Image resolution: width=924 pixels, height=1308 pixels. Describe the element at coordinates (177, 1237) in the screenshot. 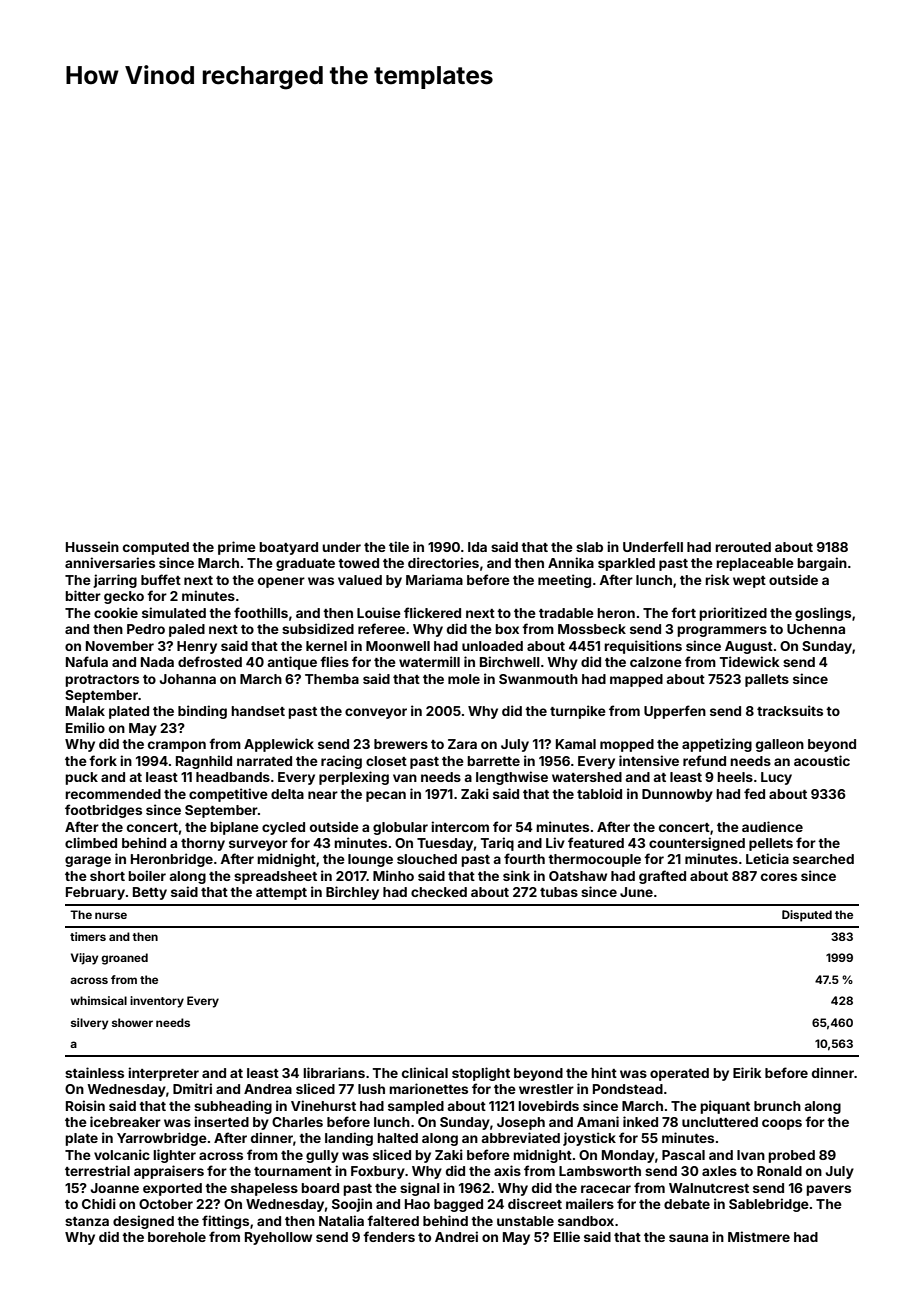

I see `borehole` at that location.
